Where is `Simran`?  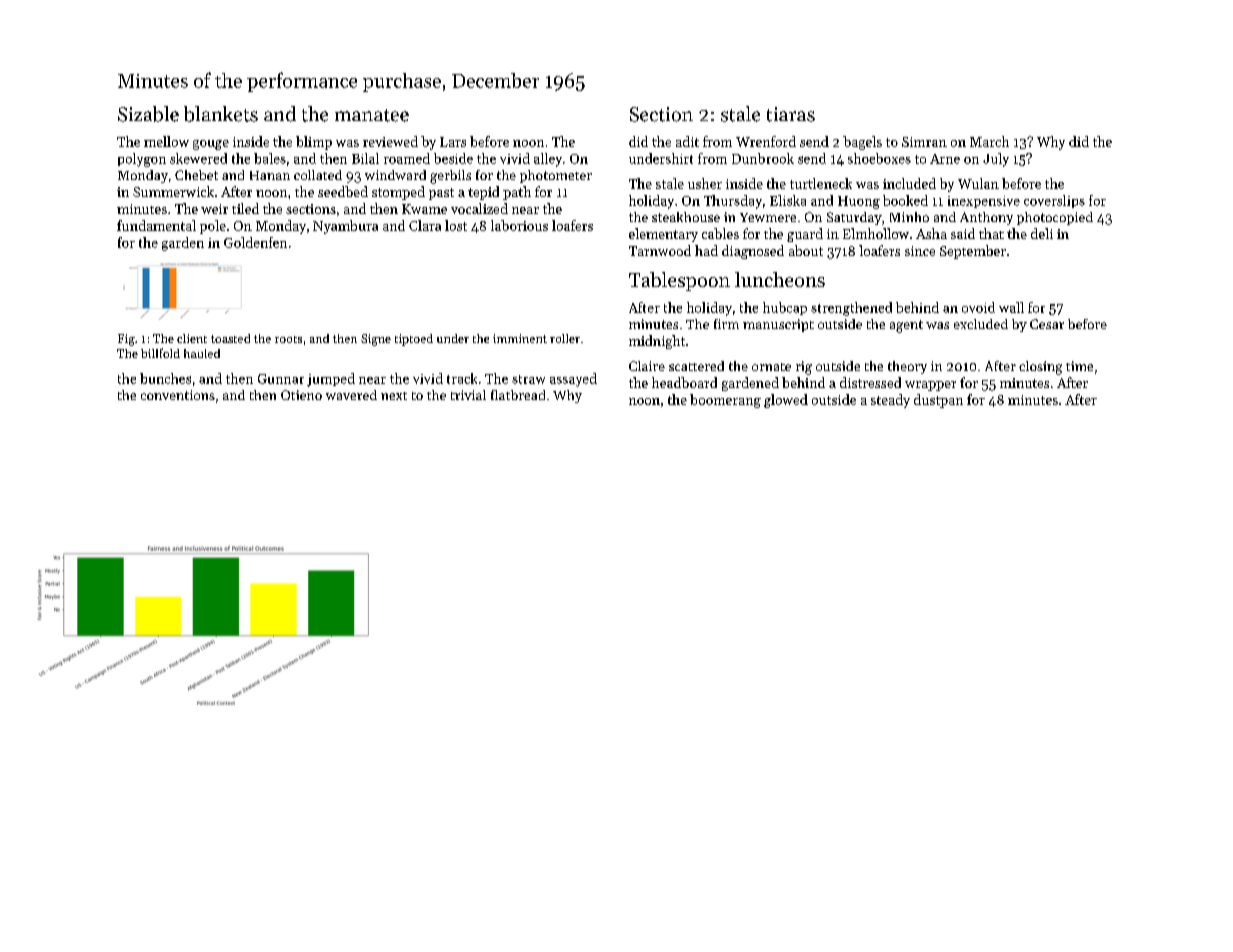 Simran is located at coordinates (924, 142).
